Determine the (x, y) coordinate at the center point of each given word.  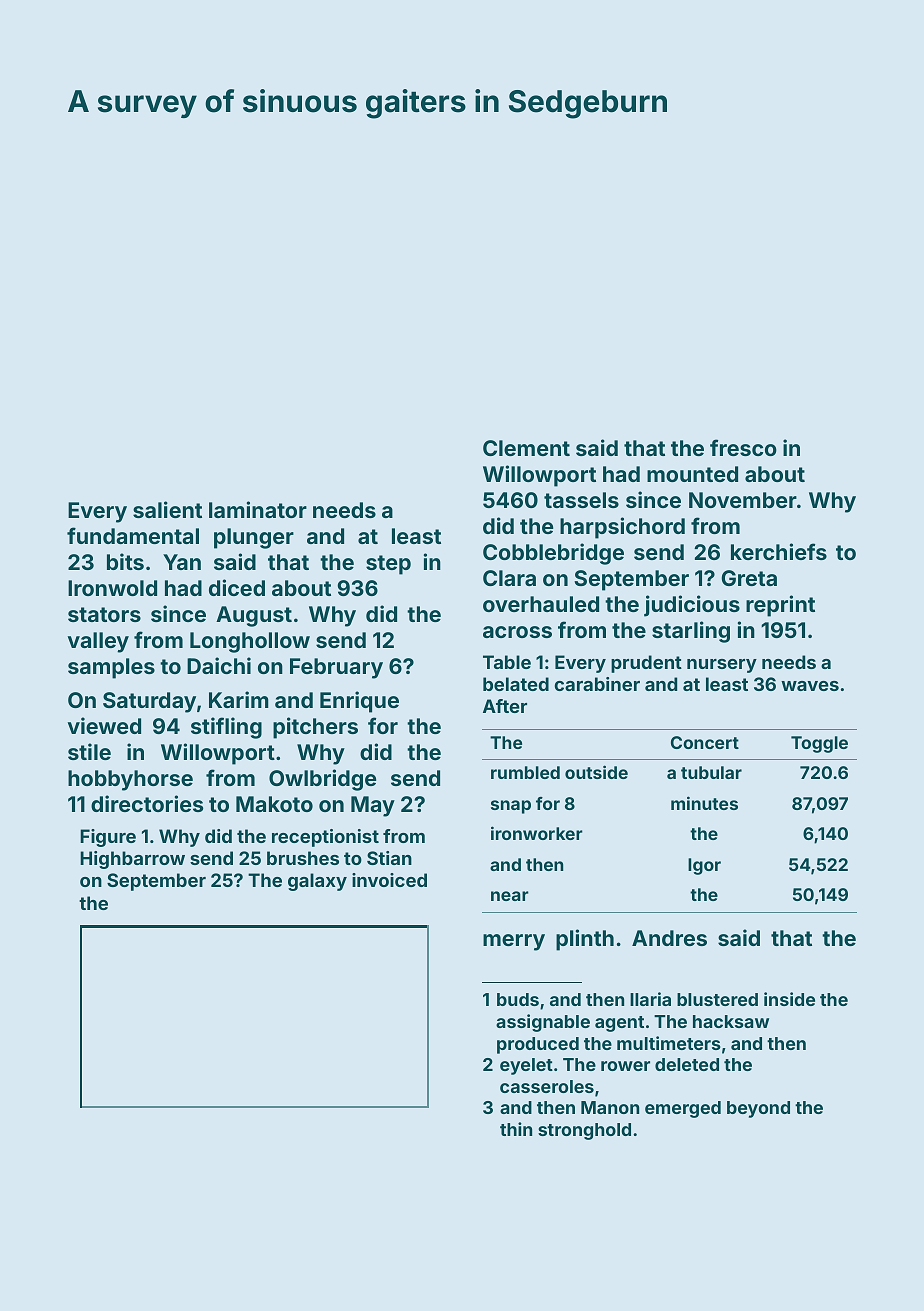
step (388, 565)
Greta (749, 578)
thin (516, 1129)
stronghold (584, 1131)
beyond (758, 1109)
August (254, 616)
